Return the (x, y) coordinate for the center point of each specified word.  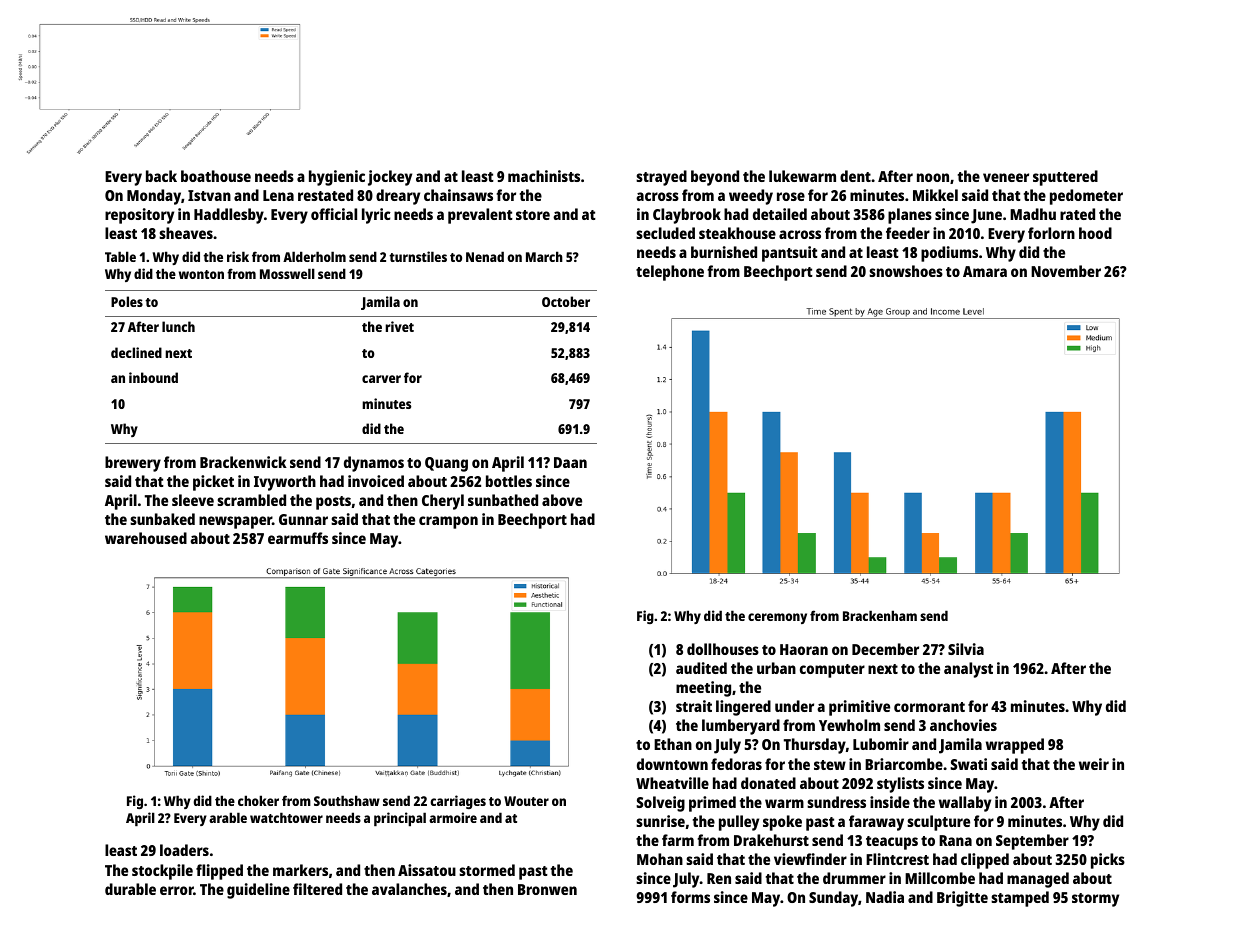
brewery (133, 464)
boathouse (216, 176)
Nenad (485, 256)
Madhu (1033, 214)
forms (690, 897)
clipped (985, 861)
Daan (570, 462)
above (562, 500)
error (177, 890)
